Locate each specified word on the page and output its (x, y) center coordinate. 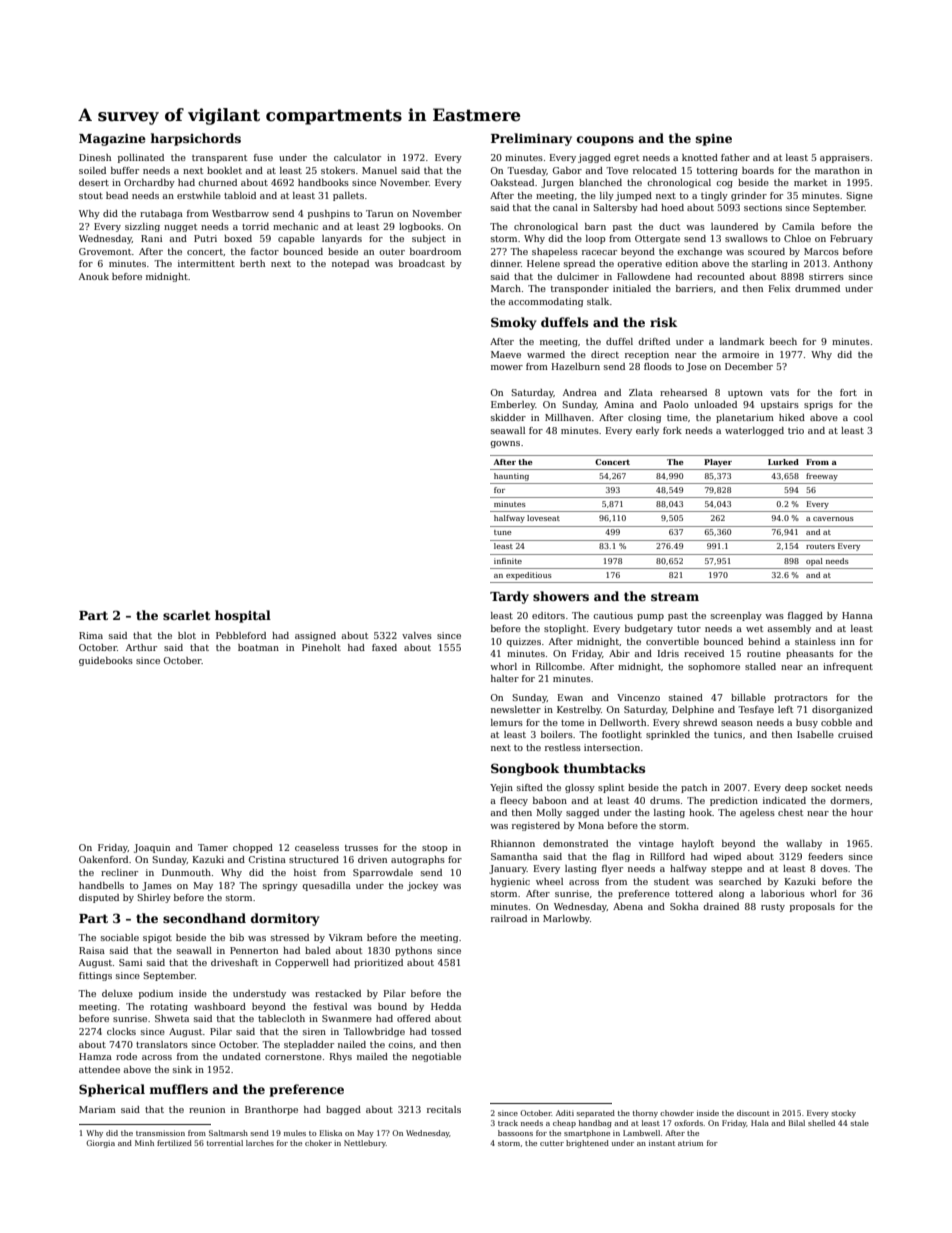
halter (505, 678)
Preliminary (531, 139)
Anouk (94, 276)
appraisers (845, 158)
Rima (91, 635)
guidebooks (106, 661)
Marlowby (566, 919)
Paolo (676, 404)
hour (862, 812)
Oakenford (103, 859)
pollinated (141, 158)
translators (162, 1044)
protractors (801, 699)
